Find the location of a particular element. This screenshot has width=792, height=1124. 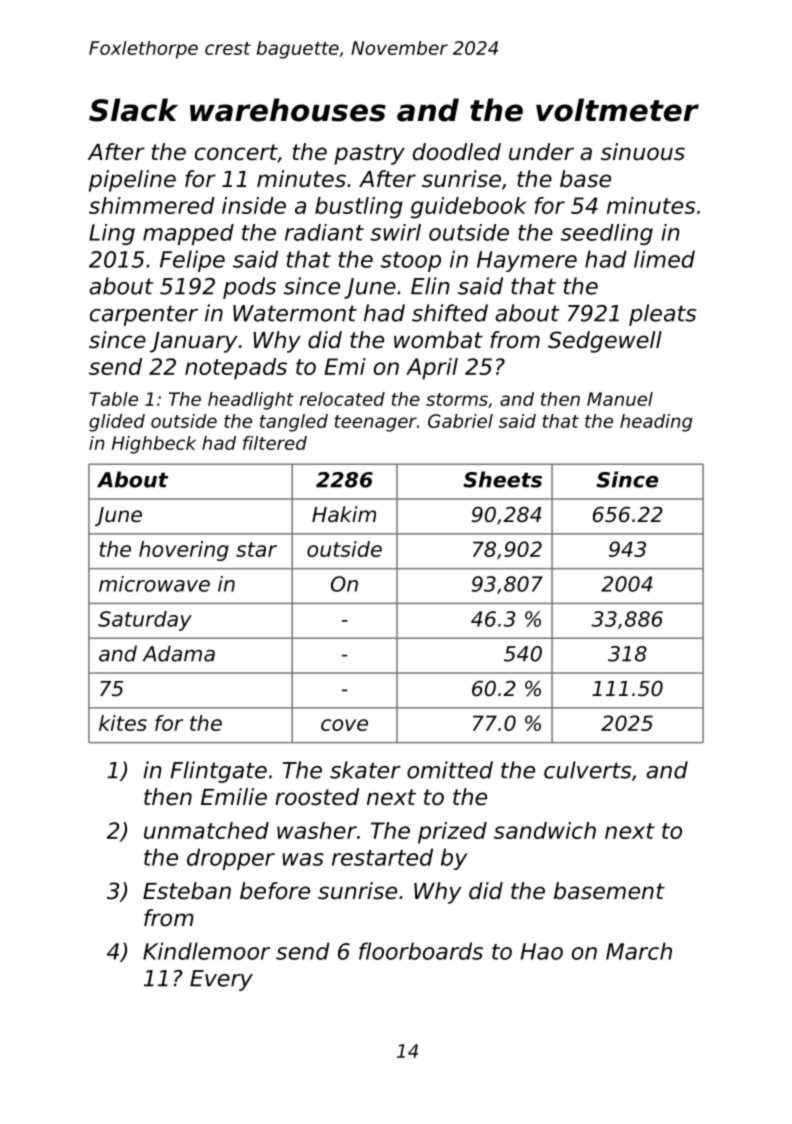

Adama is located at coordinates (179, 653).
